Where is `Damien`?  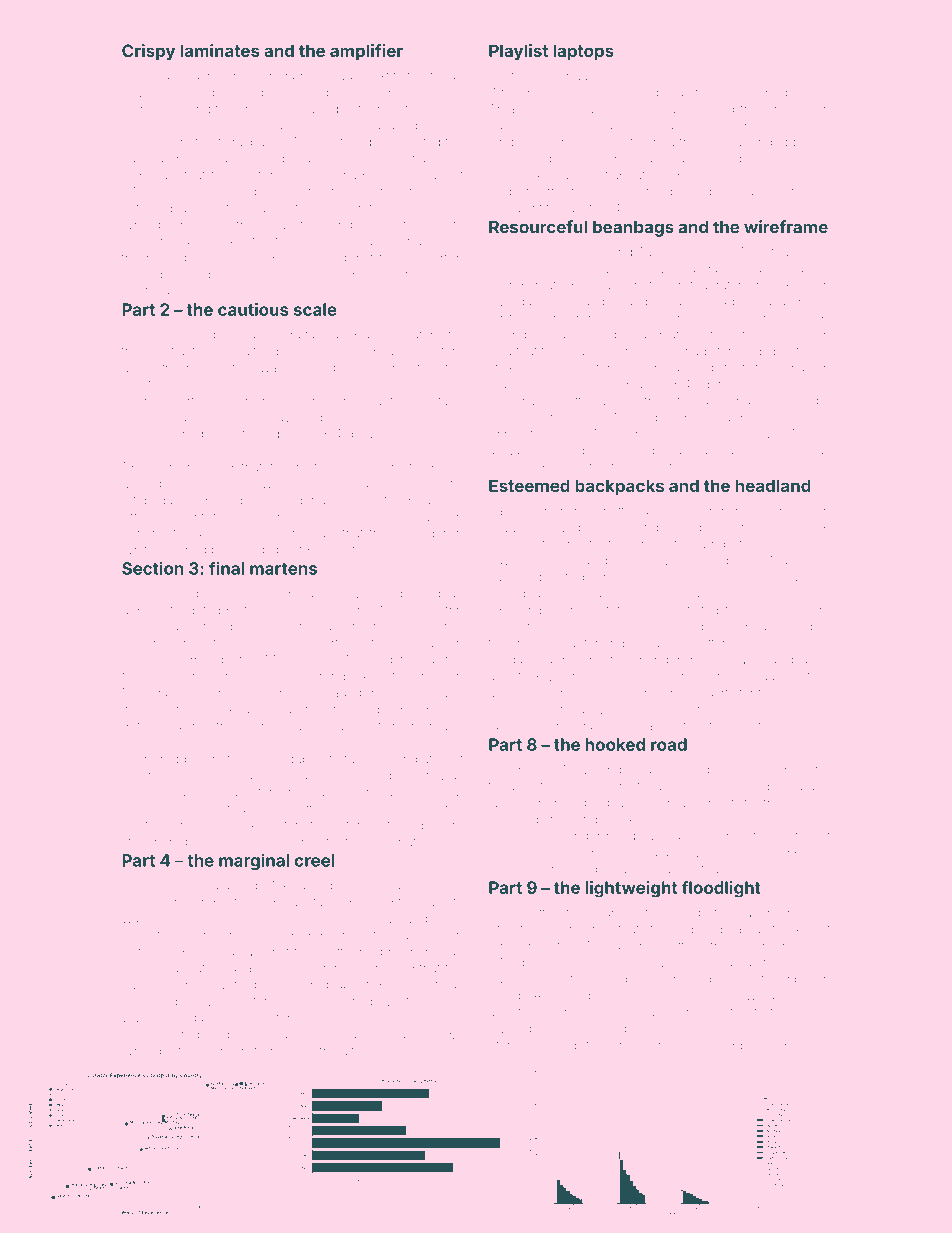 Damien is located at coordinates (416, 935).
